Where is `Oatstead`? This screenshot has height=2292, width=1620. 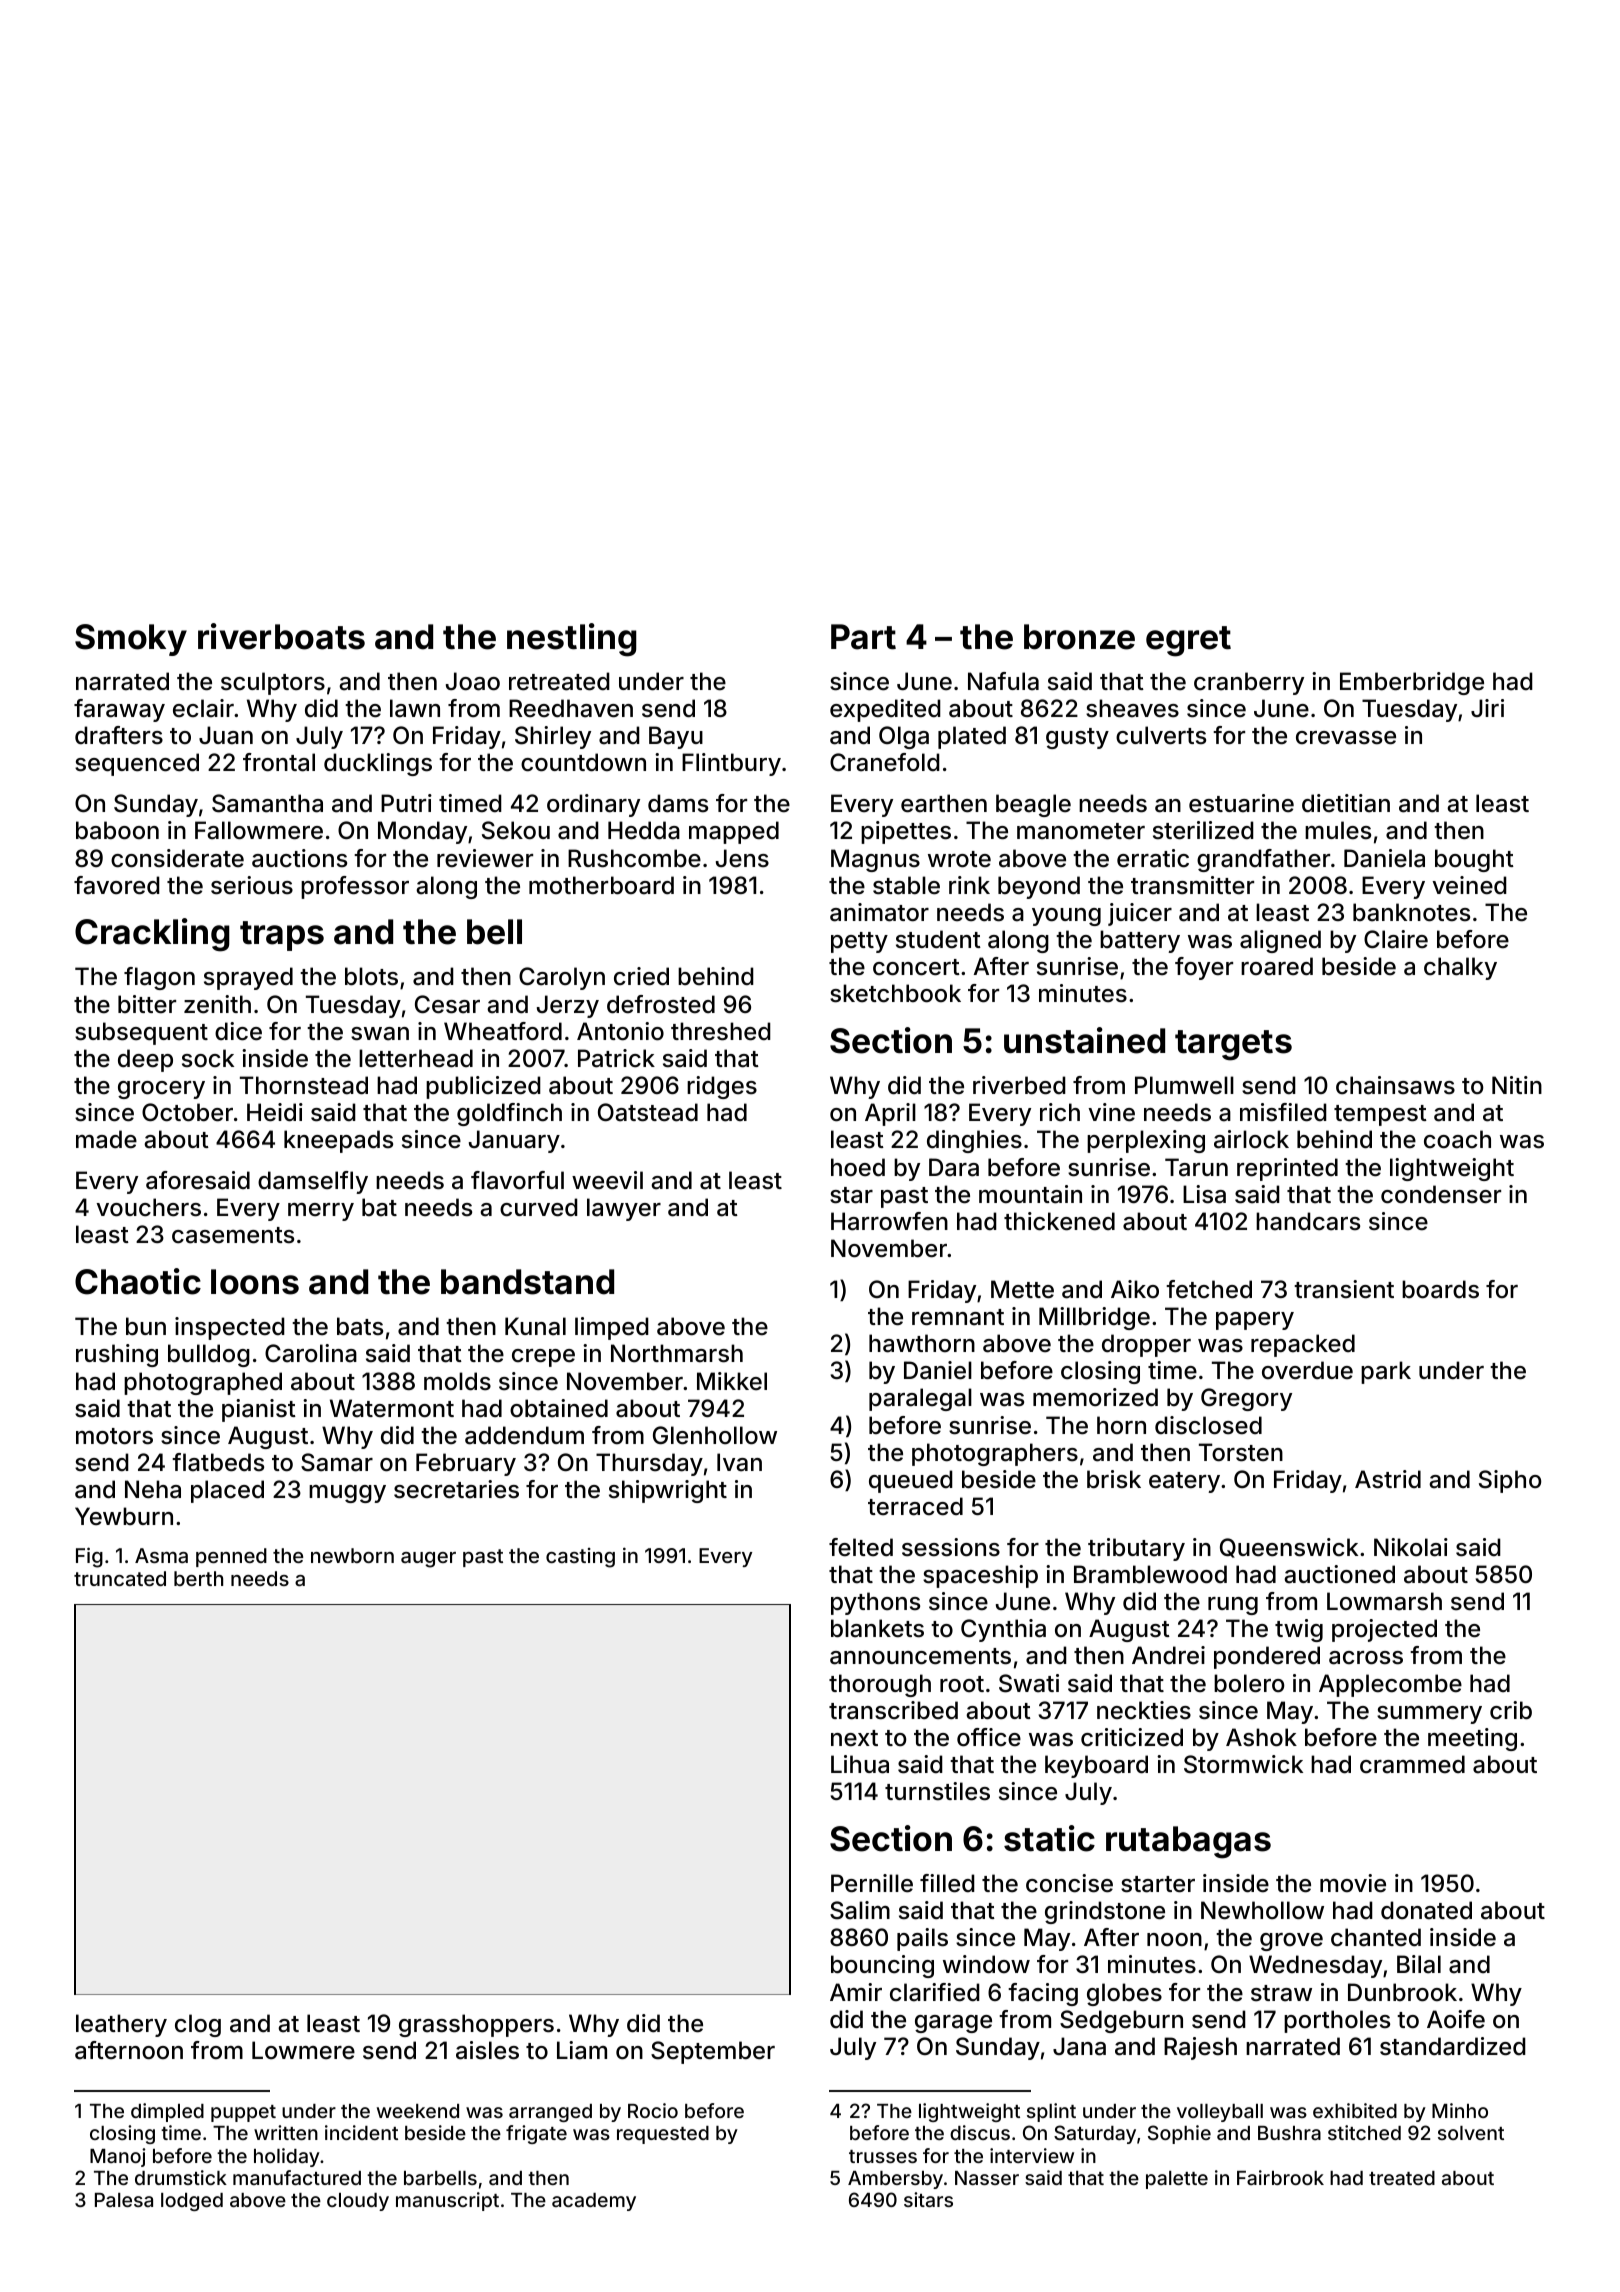 Oatstead is located at coordinates (648, 1112).
